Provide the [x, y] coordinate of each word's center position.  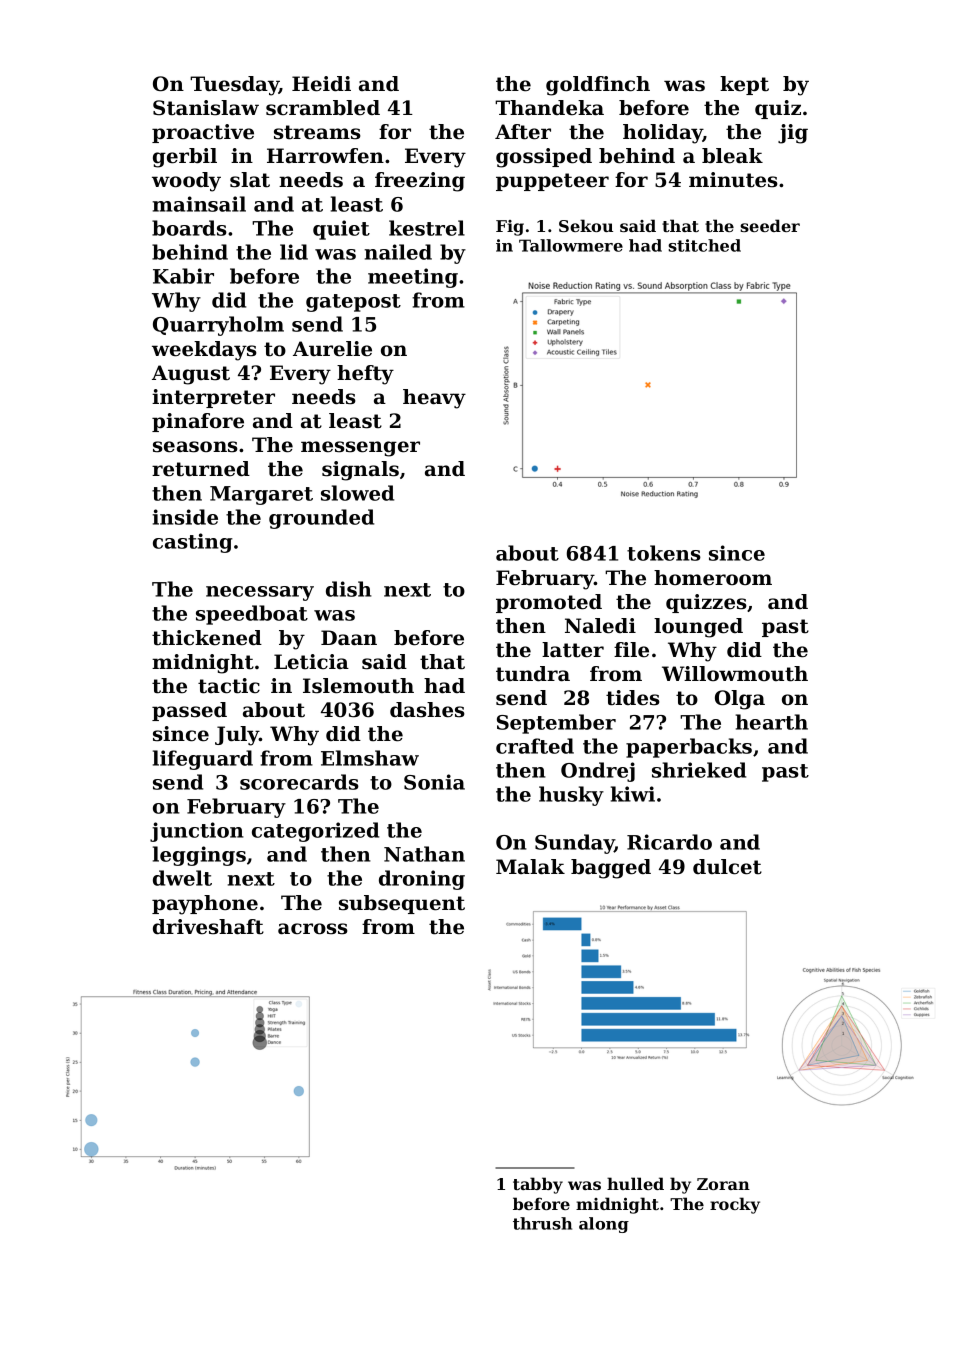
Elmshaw [370, 758]
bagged [611, 869]
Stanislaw [206, 108]
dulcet [727, 867]
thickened [207, 638]
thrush [542, 1223]
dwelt [182, 878]
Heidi [321, 84]
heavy [434, 399]
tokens [664, 553]
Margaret [261, 495]
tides [633, 698]
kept [744, 85]
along [604, 1225]
